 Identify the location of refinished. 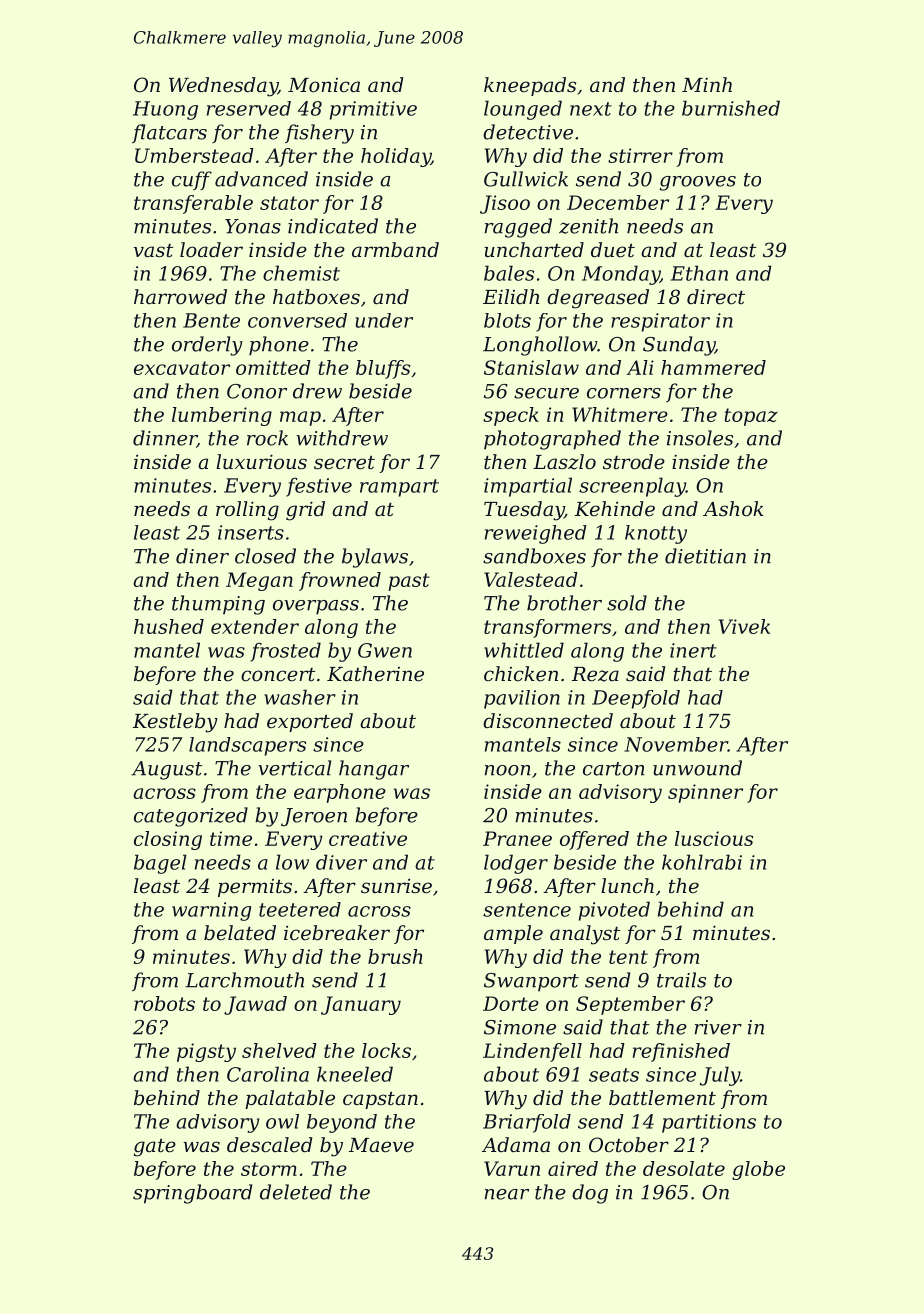
(681, 1052).
